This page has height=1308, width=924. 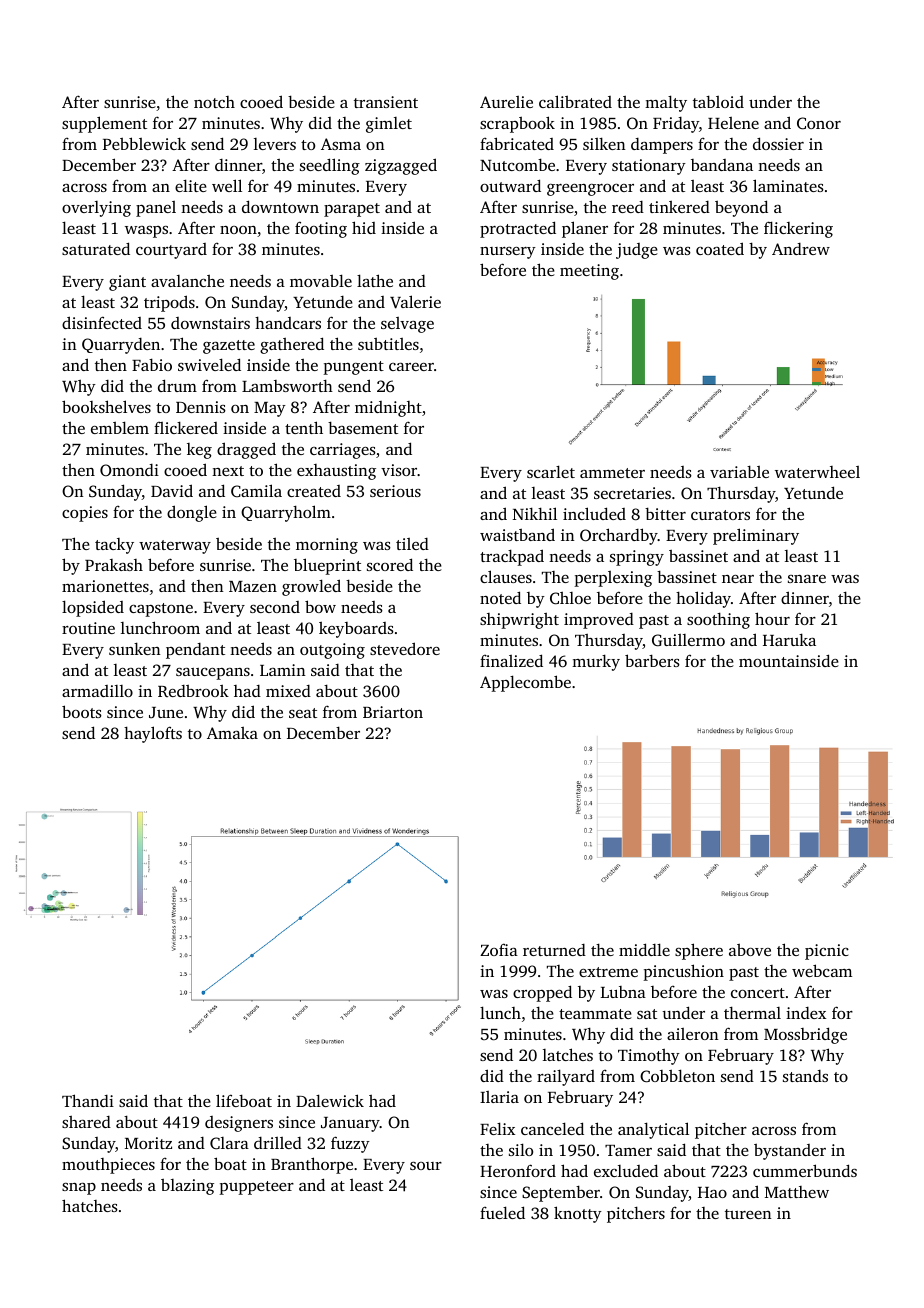 What do you see at coordinates (801, 249) in the page?
I see `Andrew` at bounding box center [801, 249].
